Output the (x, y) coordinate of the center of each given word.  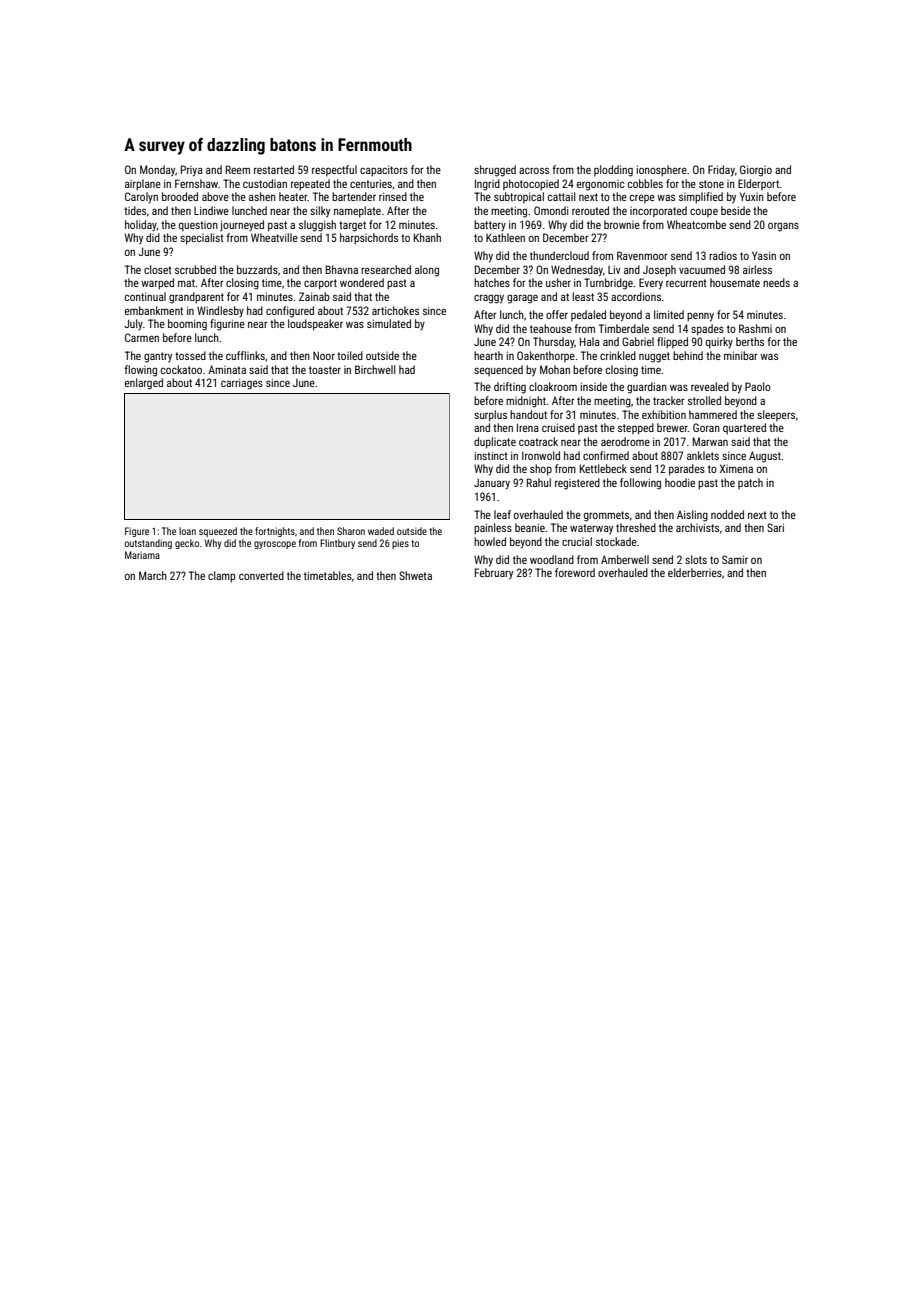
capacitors (384, 171)
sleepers (776, 415)
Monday (157, 171)
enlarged (144, 384)
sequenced (498, 370)
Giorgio (756, 171)
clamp (222, 577)
